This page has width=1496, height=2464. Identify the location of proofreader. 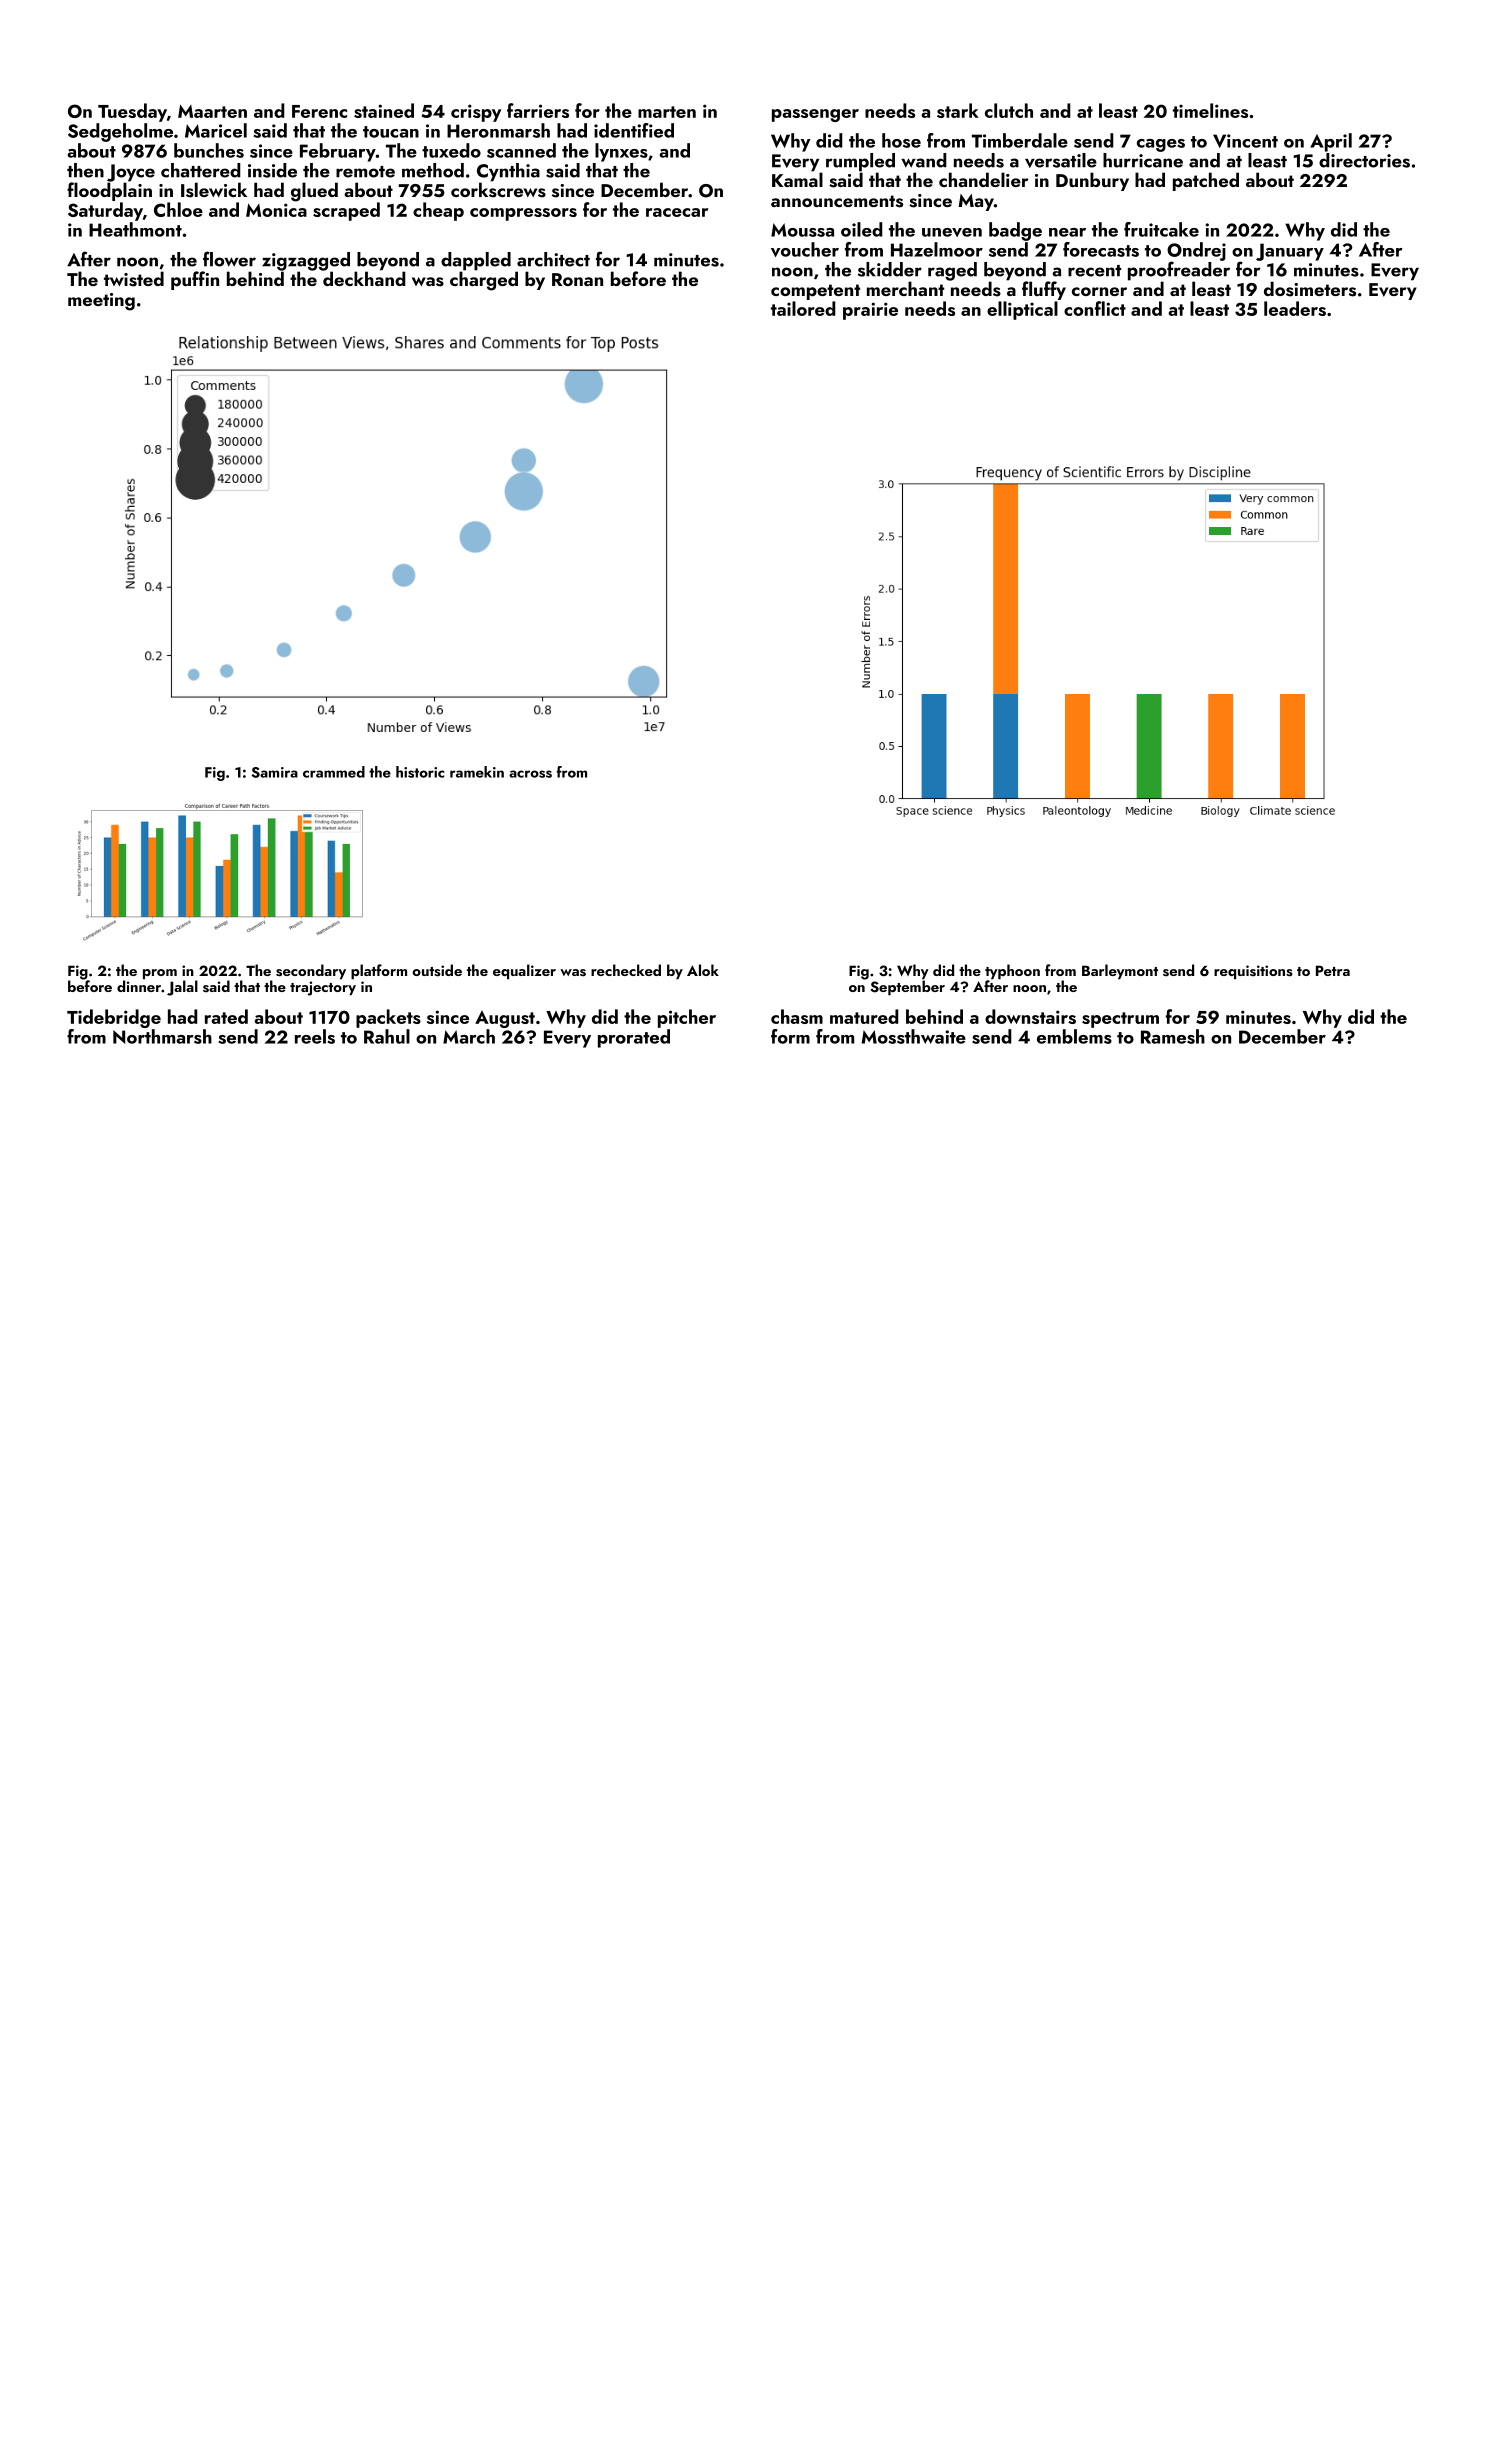
(1179, 271).
